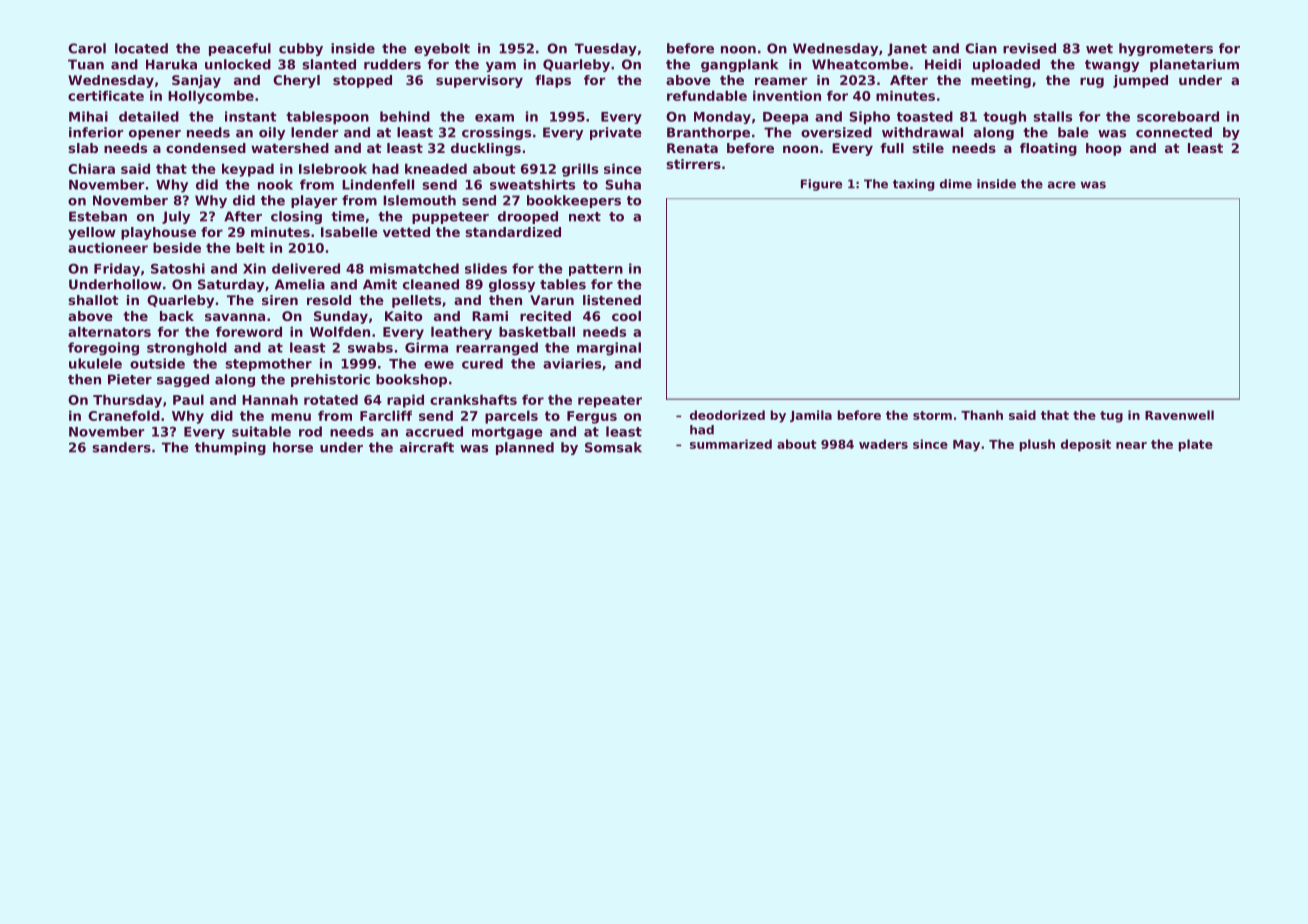 This screenshot has height=924, width=1308. What do you see at coordinates (306, 268) in the screenshot?
I see `delivered` at bounding box center [306, 268].
